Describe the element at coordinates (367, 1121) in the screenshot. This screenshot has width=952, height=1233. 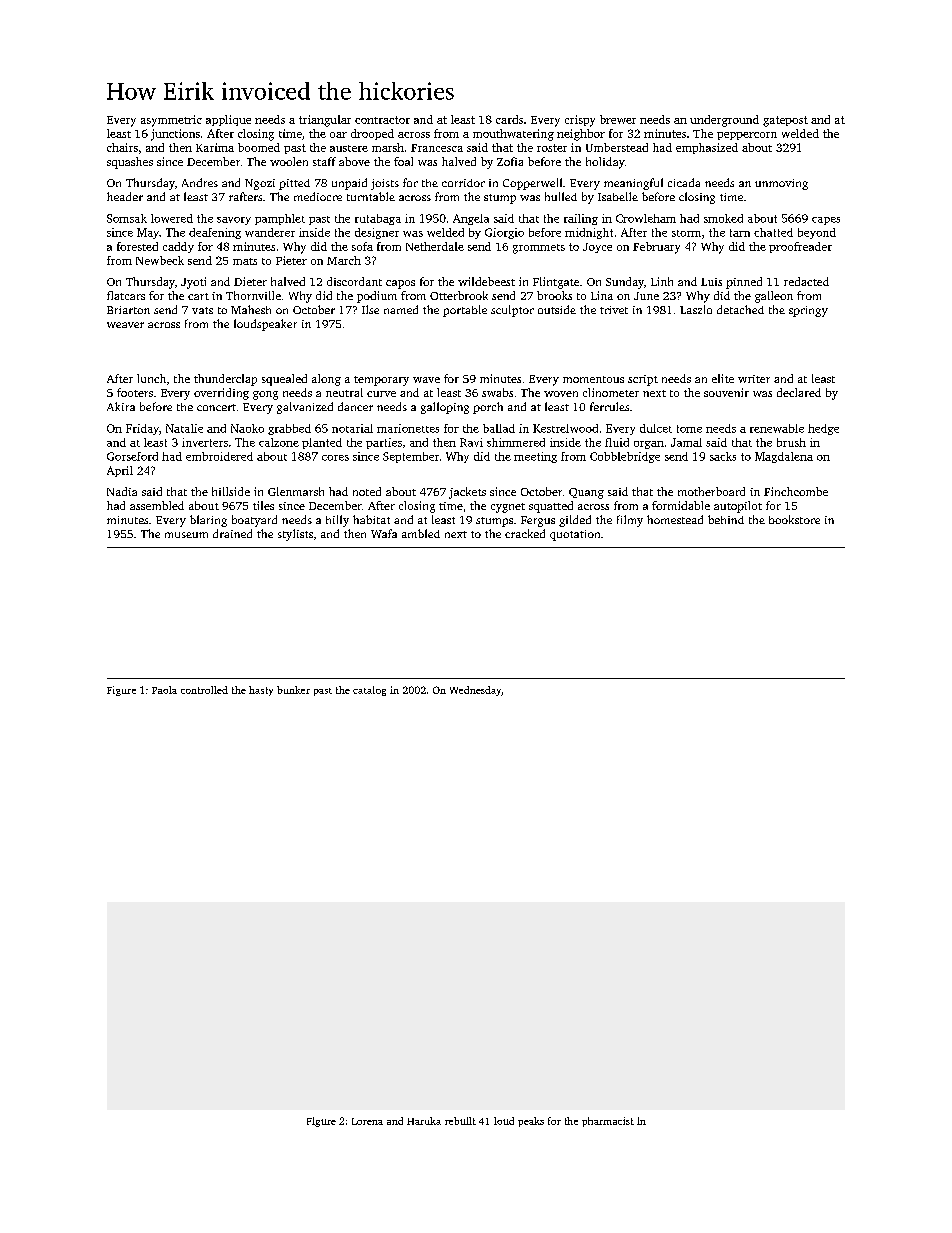
I see `Lorena` at that location.
